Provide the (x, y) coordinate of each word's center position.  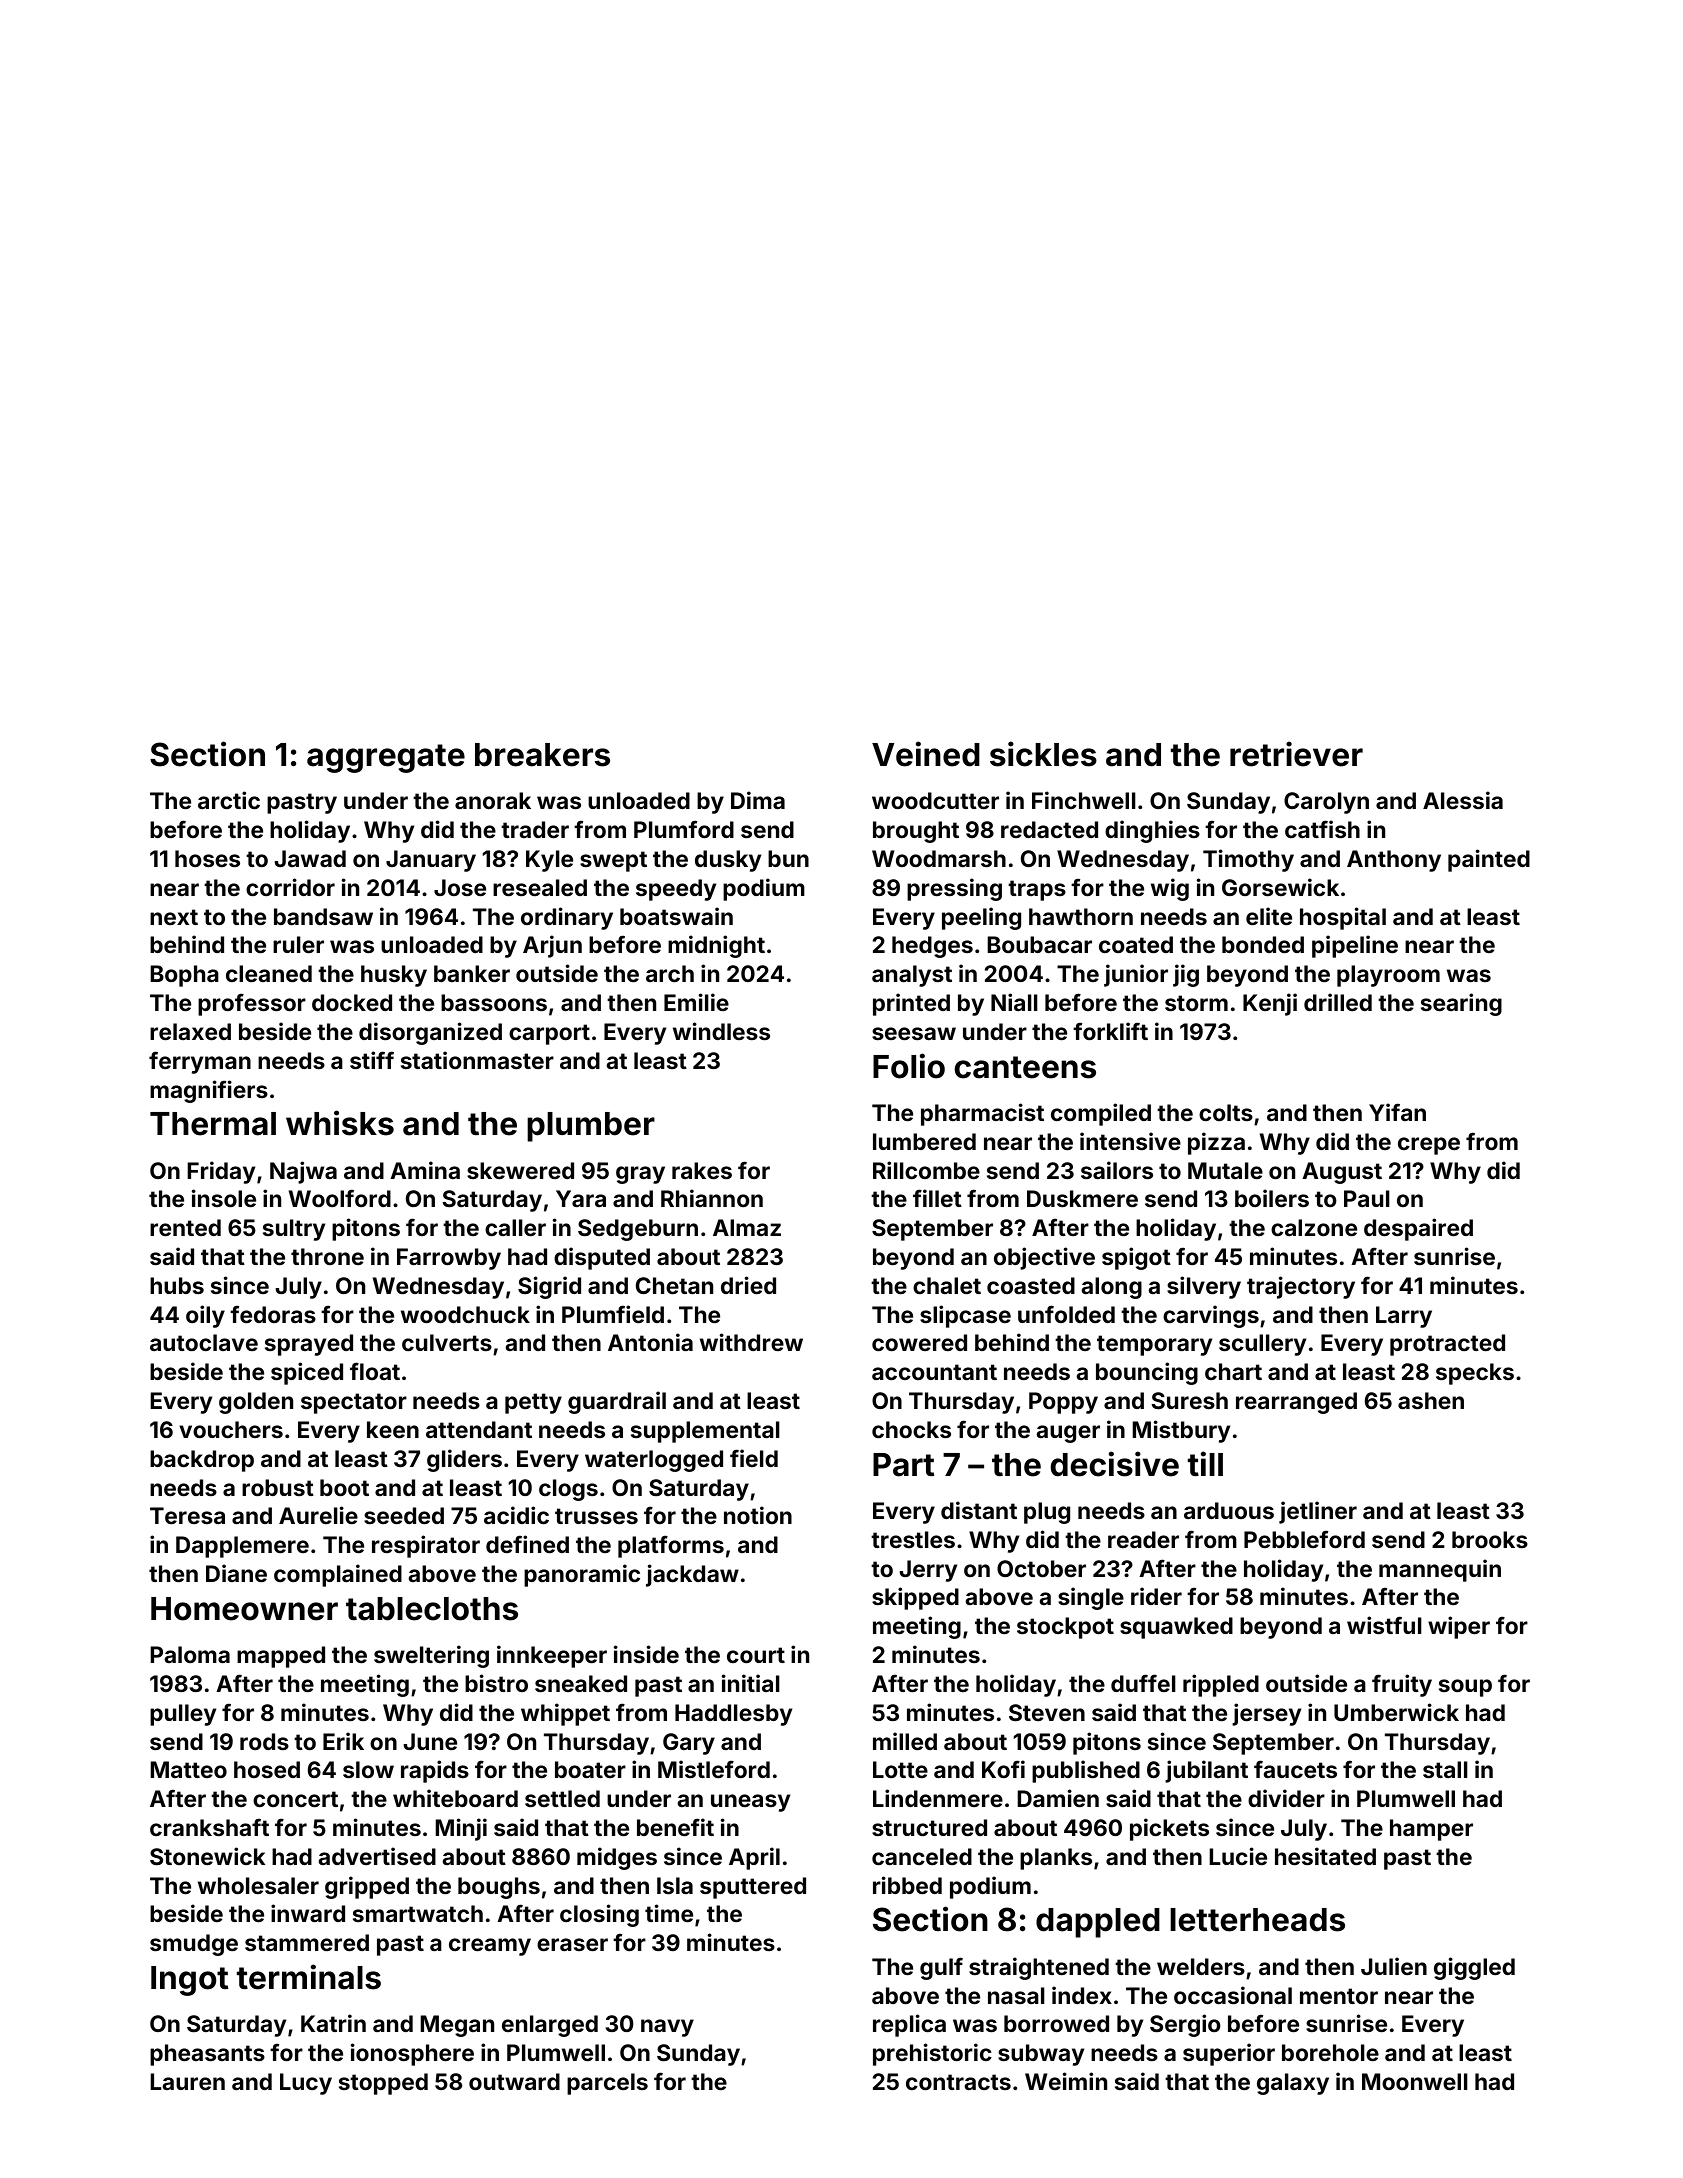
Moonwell (1415, 2081)
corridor (290, 887)
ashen (1431, 1400)
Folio (909, 1066)
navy (667, 2028)
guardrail (617, 1402)
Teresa (187, 1515)
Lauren (187, 2081)
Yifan (1397, 1112)
